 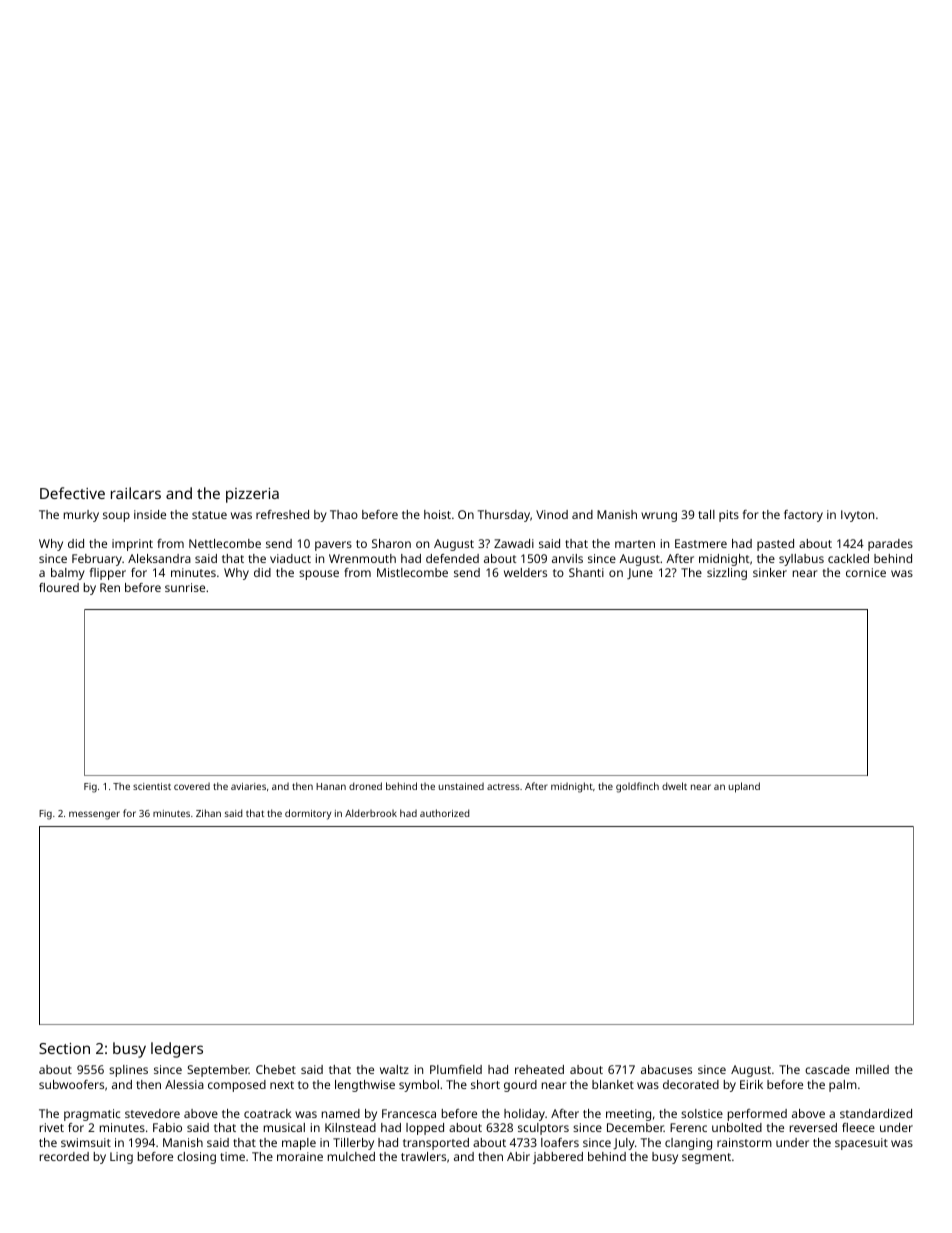 I want to click on upland, so click(x=744, y=787).
